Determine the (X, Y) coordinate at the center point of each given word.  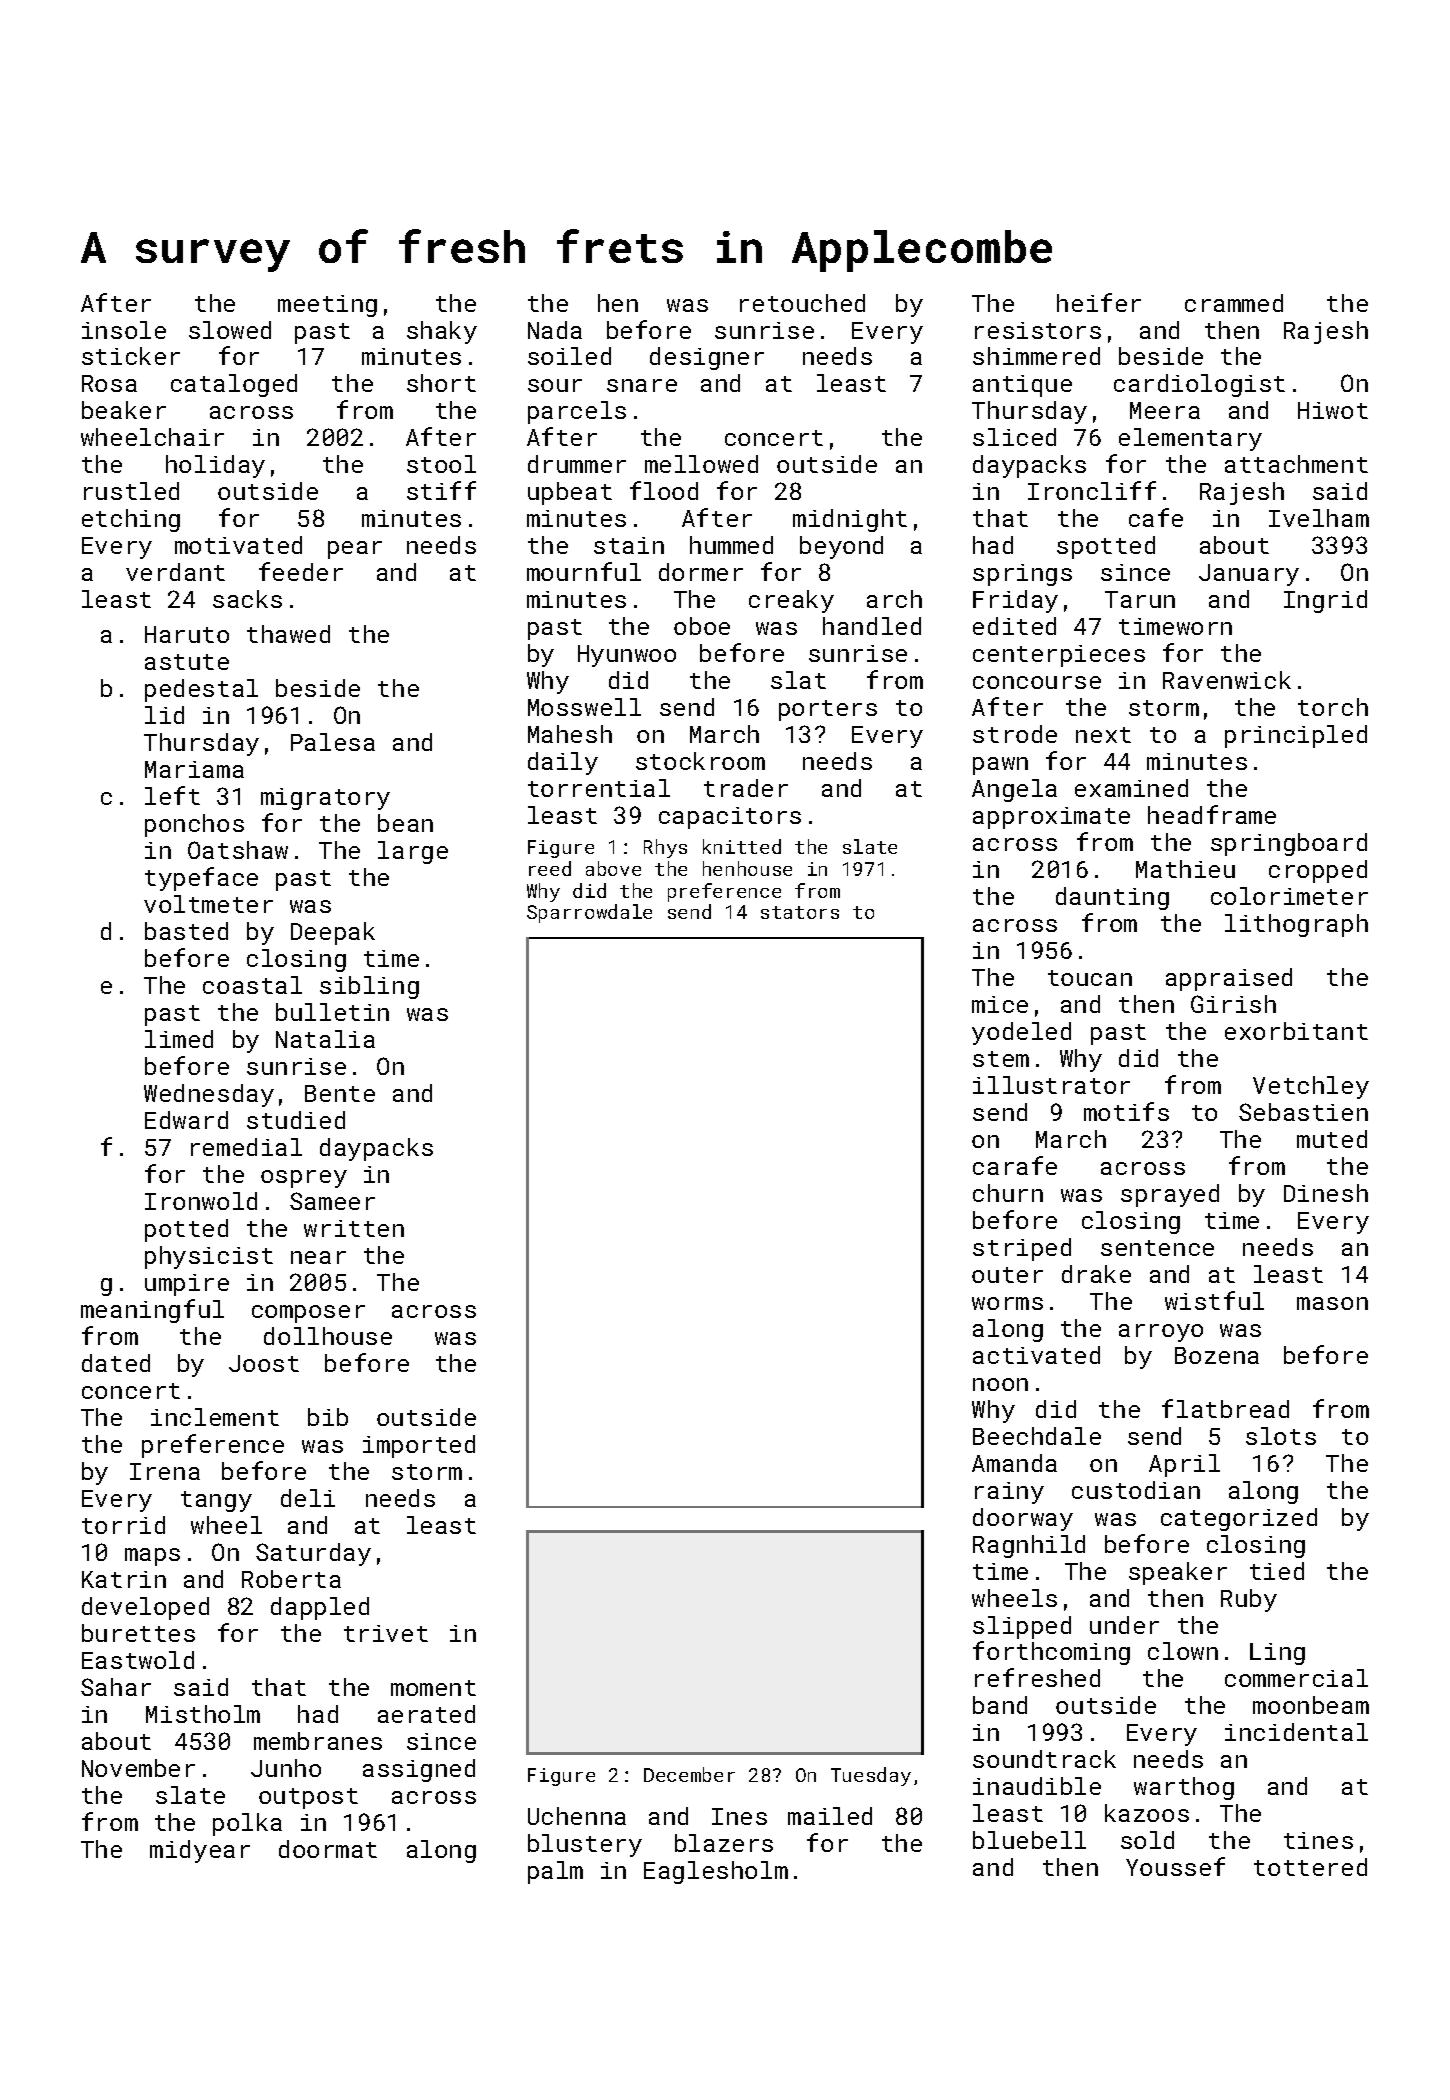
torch (1333, 707)
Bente (340, 1093)
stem (1001, 1059)
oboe (702, 626)
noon (1000, 1384)
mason (1332, 1303)
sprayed (1170, 1195)
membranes (318, 1741)
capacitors (730, 818)
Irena (165, 1471)
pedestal (201, 690)
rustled (131, 491)
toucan (1090, 978)
